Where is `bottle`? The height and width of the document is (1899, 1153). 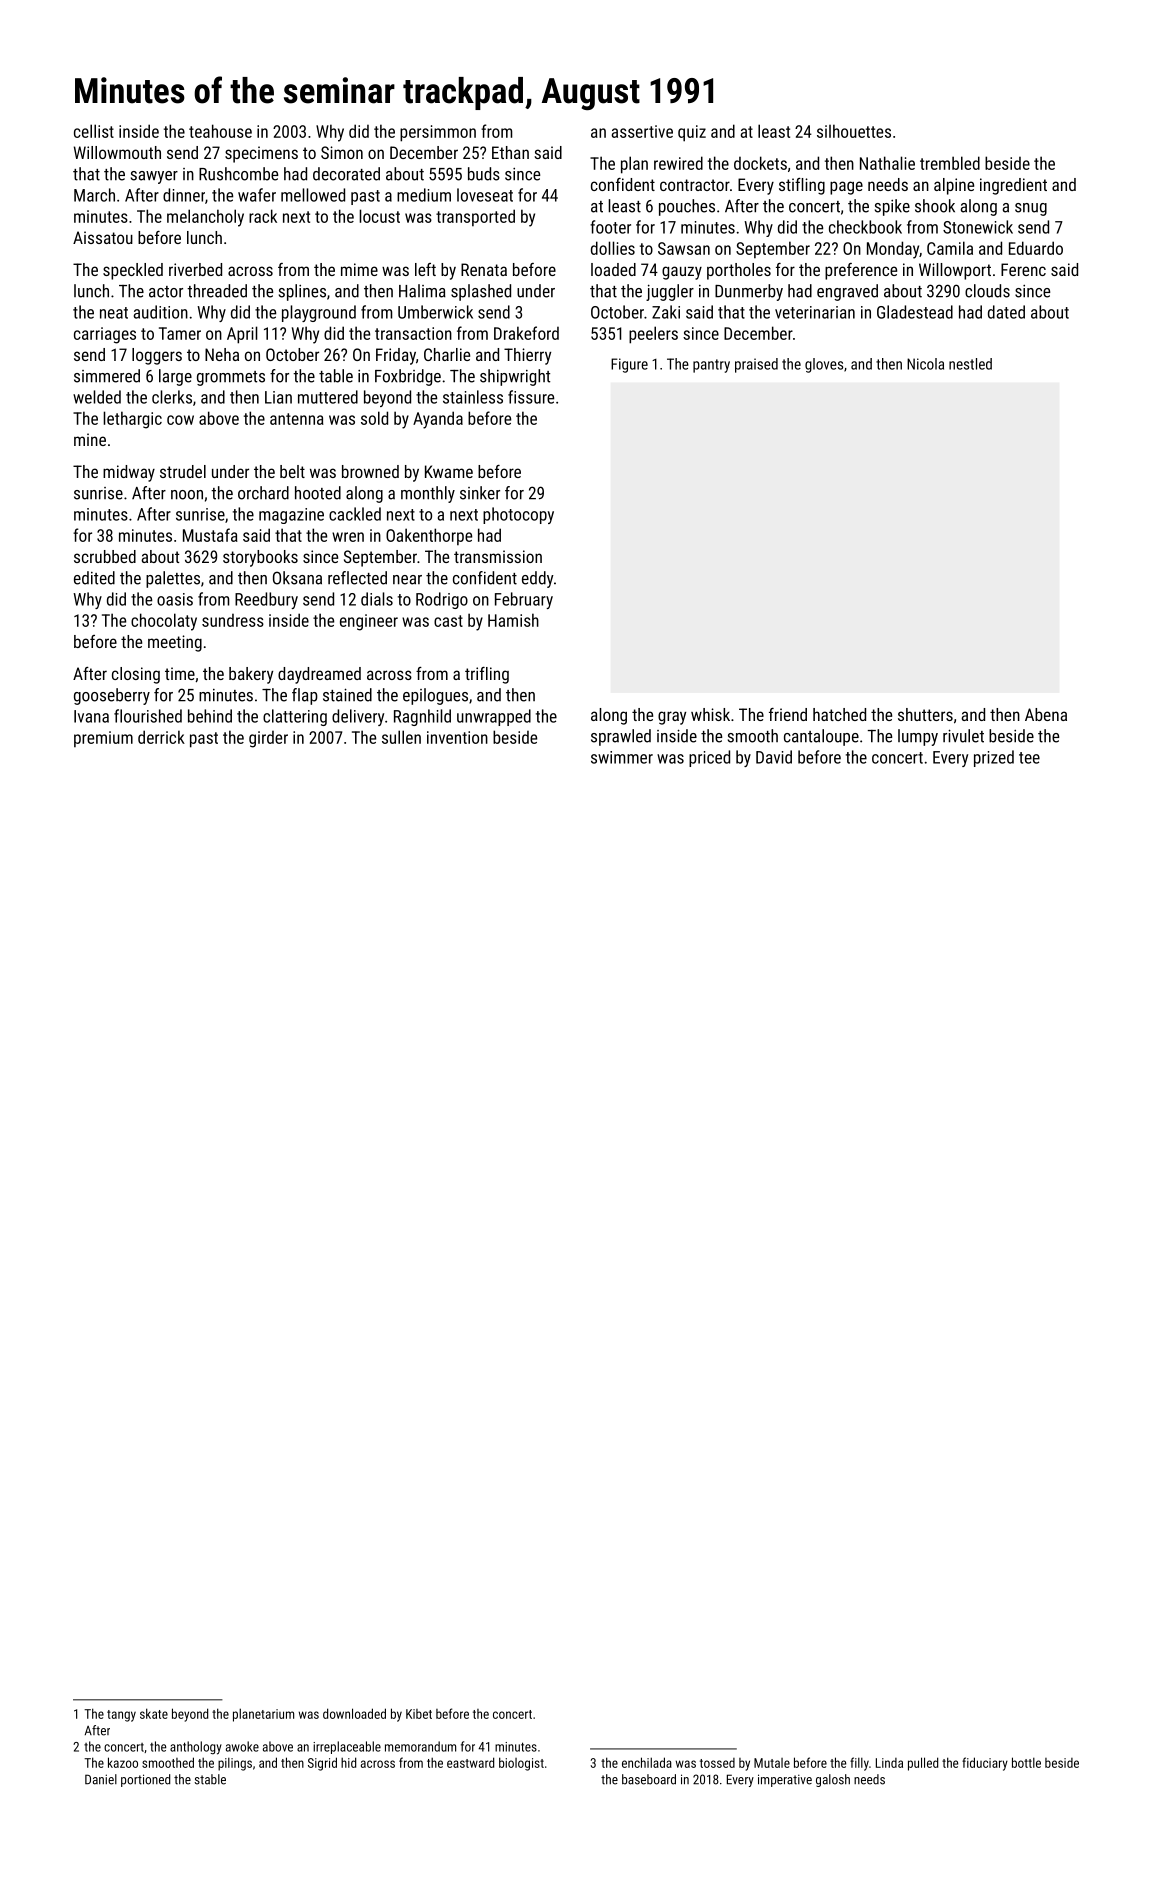 bottle is located at coordinates (1026, 1762).
